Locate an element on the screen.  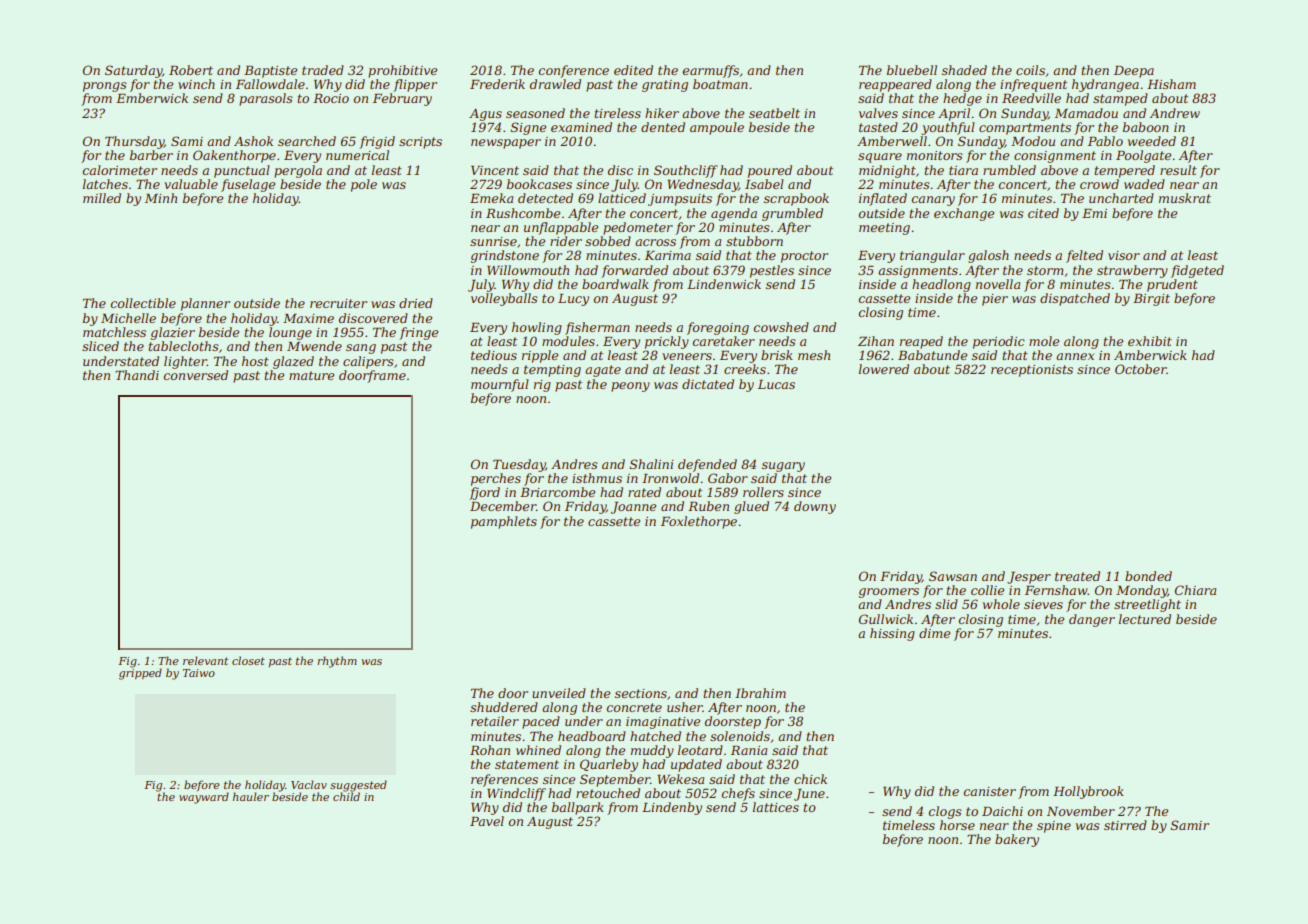
groomers is located at coordinates (889, 593).
